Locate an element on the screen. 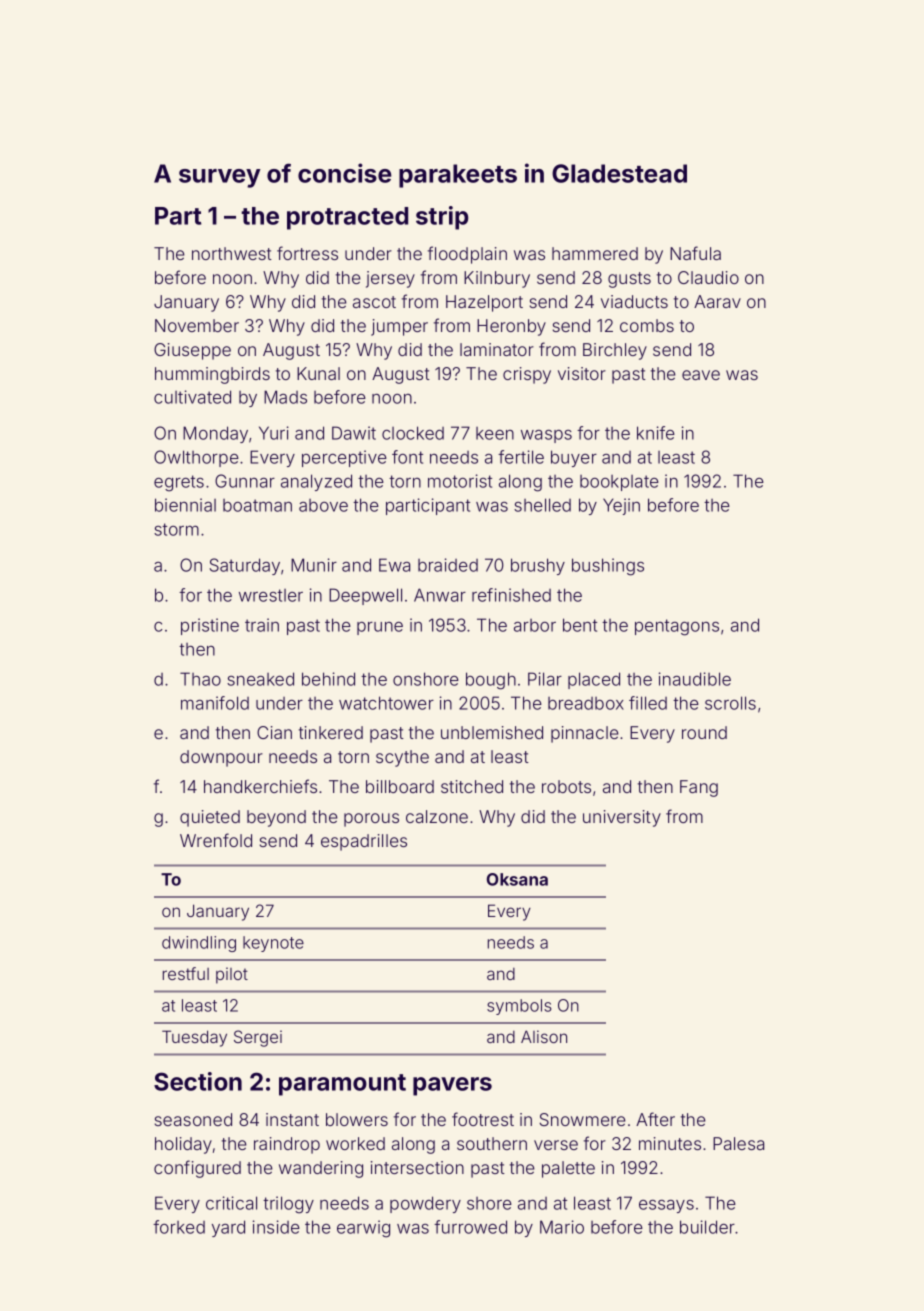 This screenshot has width=924, height=1311. tinkered is located at coordinates (331, 732).
